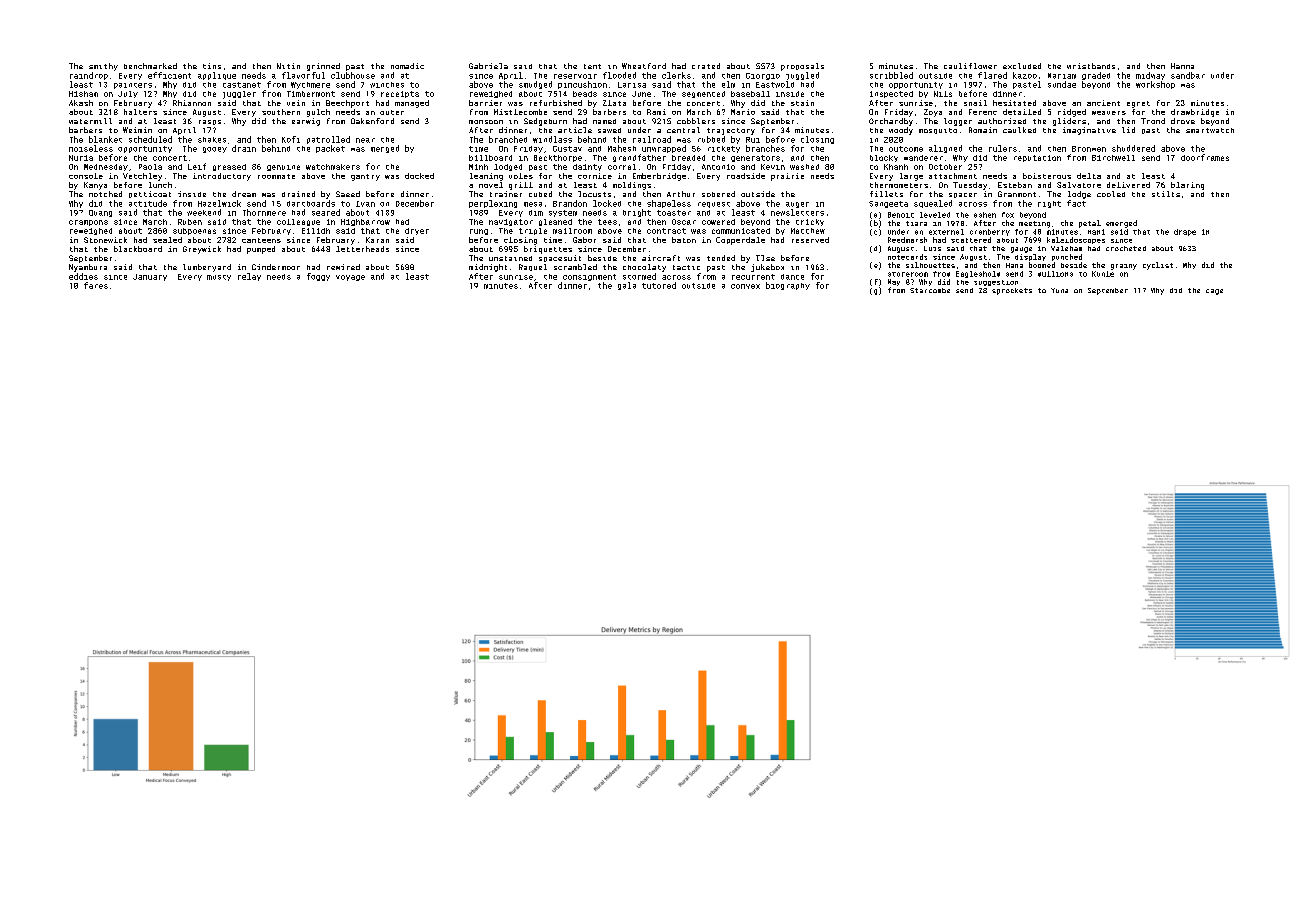 Image resolution: width=1308 pixels, height=924 pixels. Describe the element at coordinates (288, 66) in the screenshot. I see `Nitin` at that location.
